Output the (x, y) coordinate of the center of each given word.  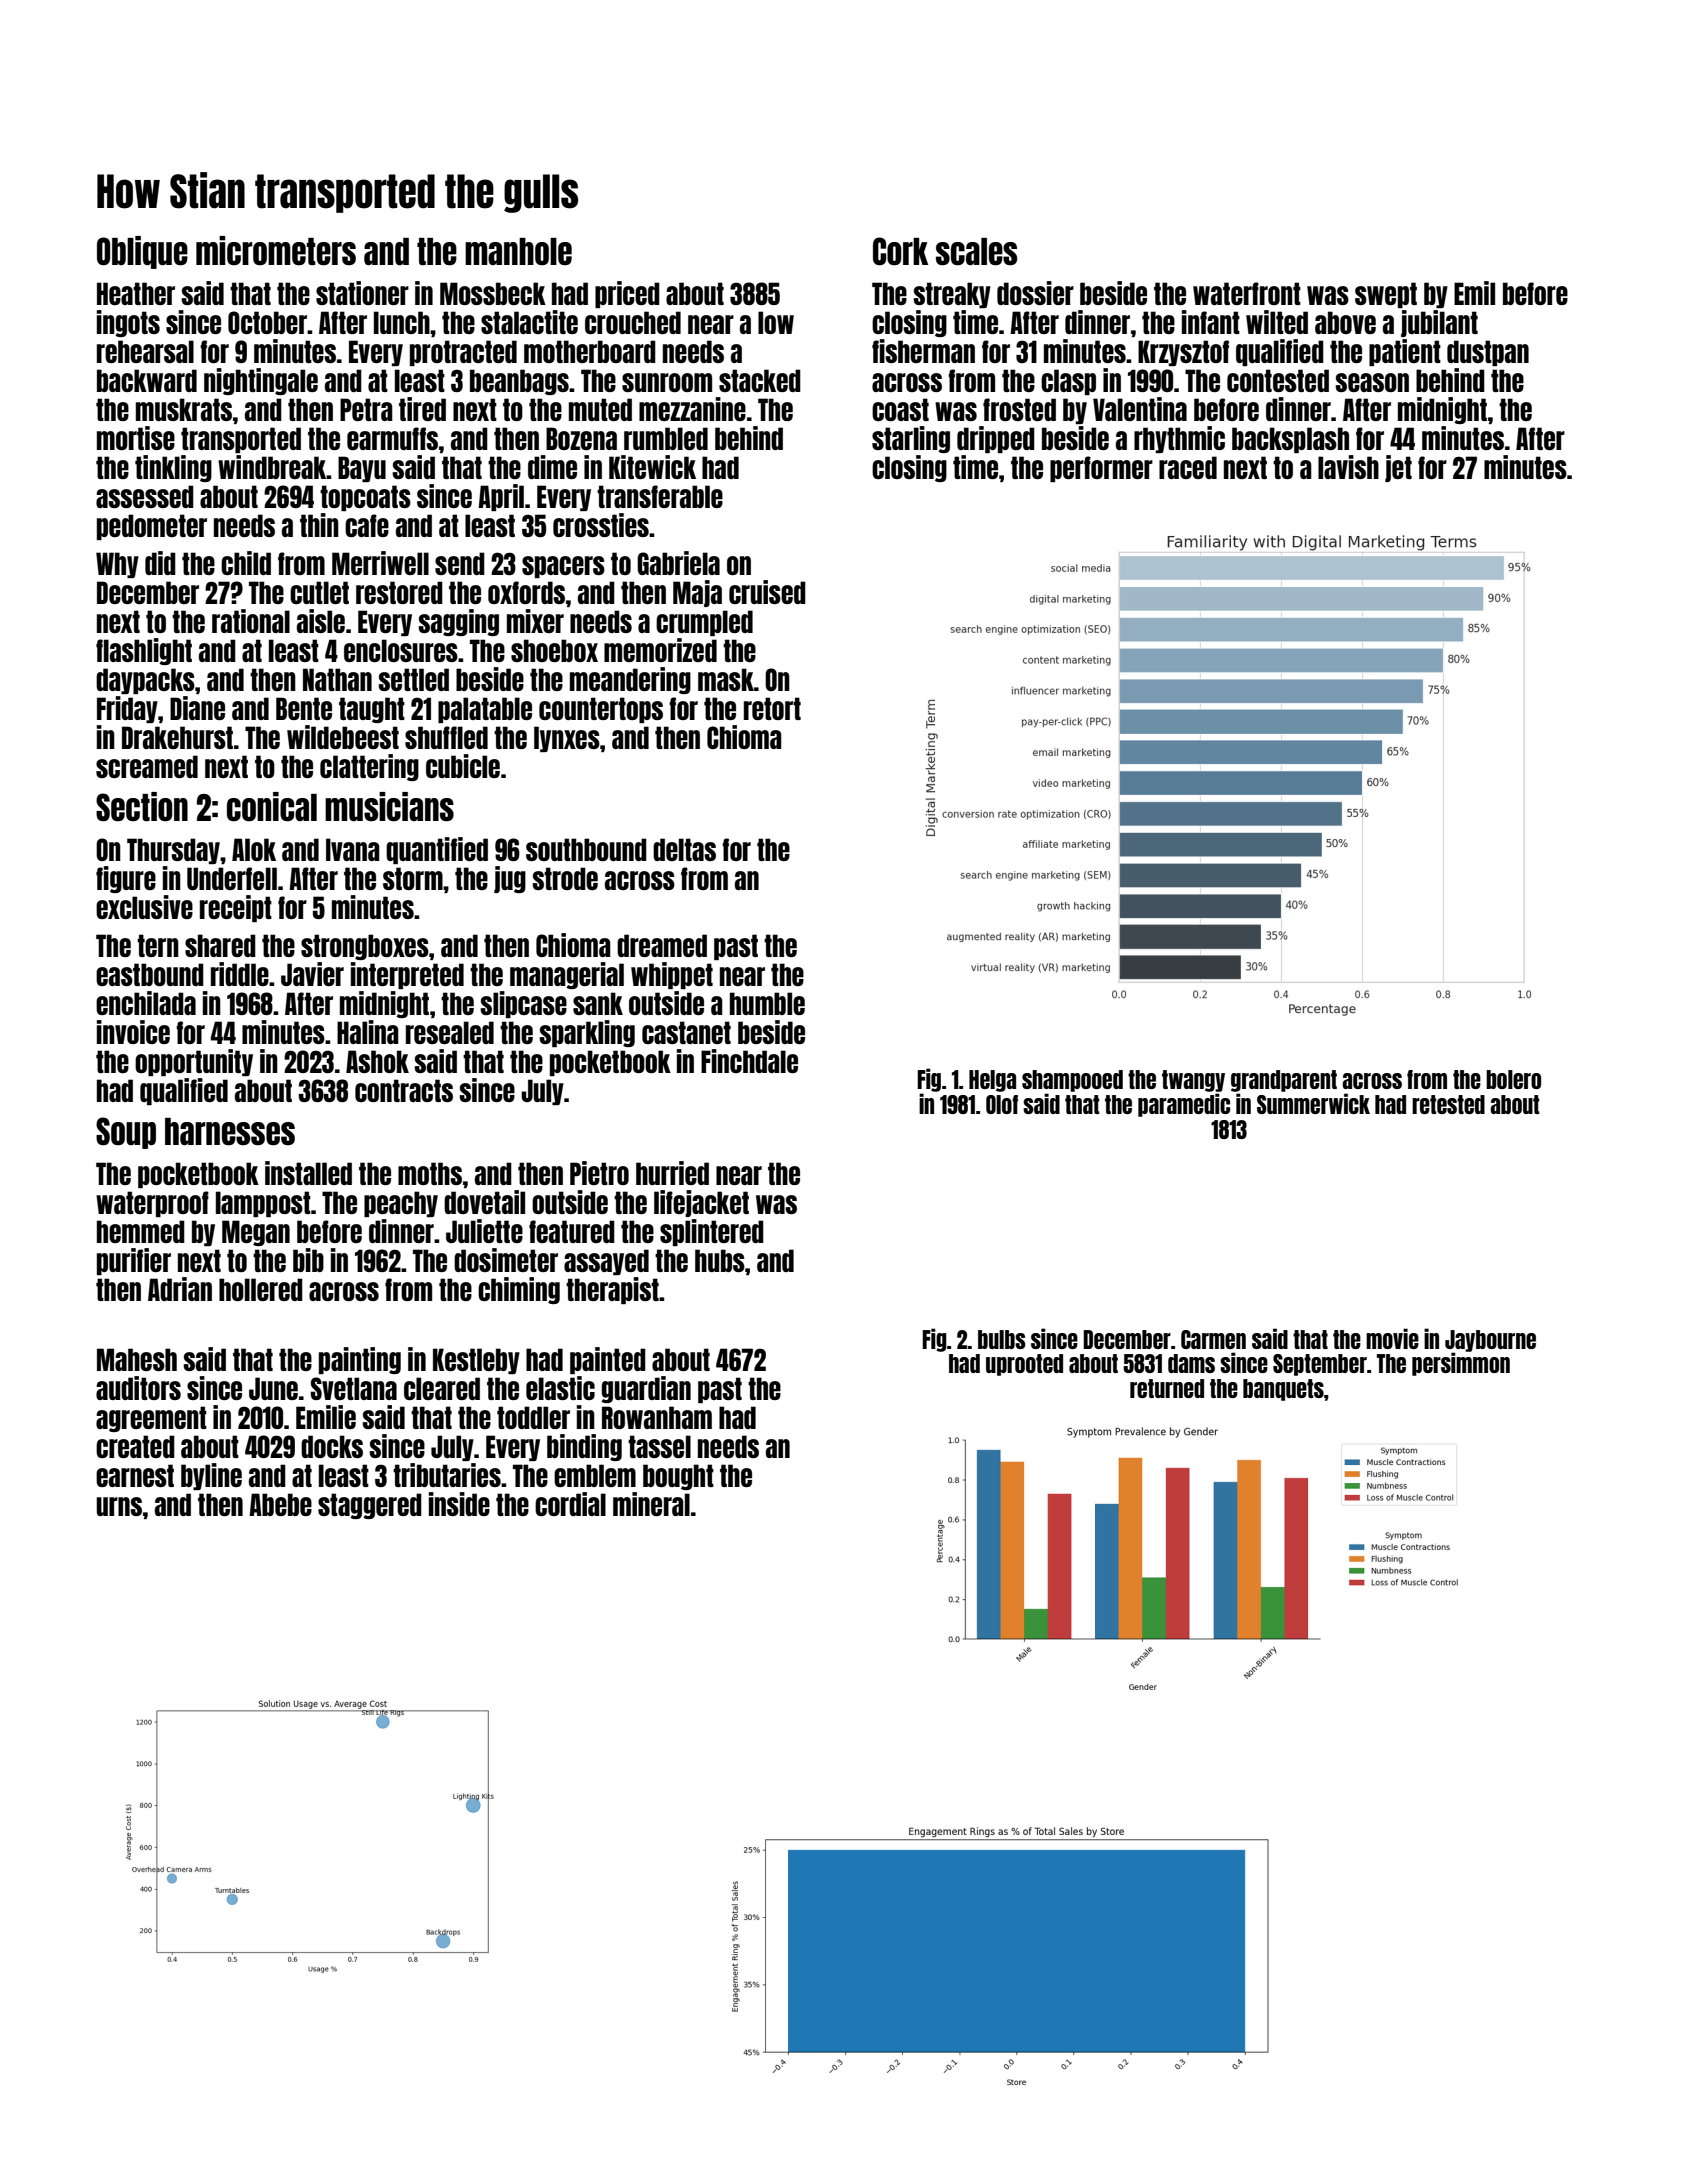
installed (308, 1173)
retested (1448, 1104)
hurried (672, 1173)
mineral (651, 1504)
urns (119, 1506)
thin (319, 525)
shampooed (1072, 1081)
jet (1398, 468)
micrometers (276, 251)
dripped (996, 439)
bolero (1513, 1079)
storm (413, 878)
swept (1386, 295)
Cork (900, 251)
